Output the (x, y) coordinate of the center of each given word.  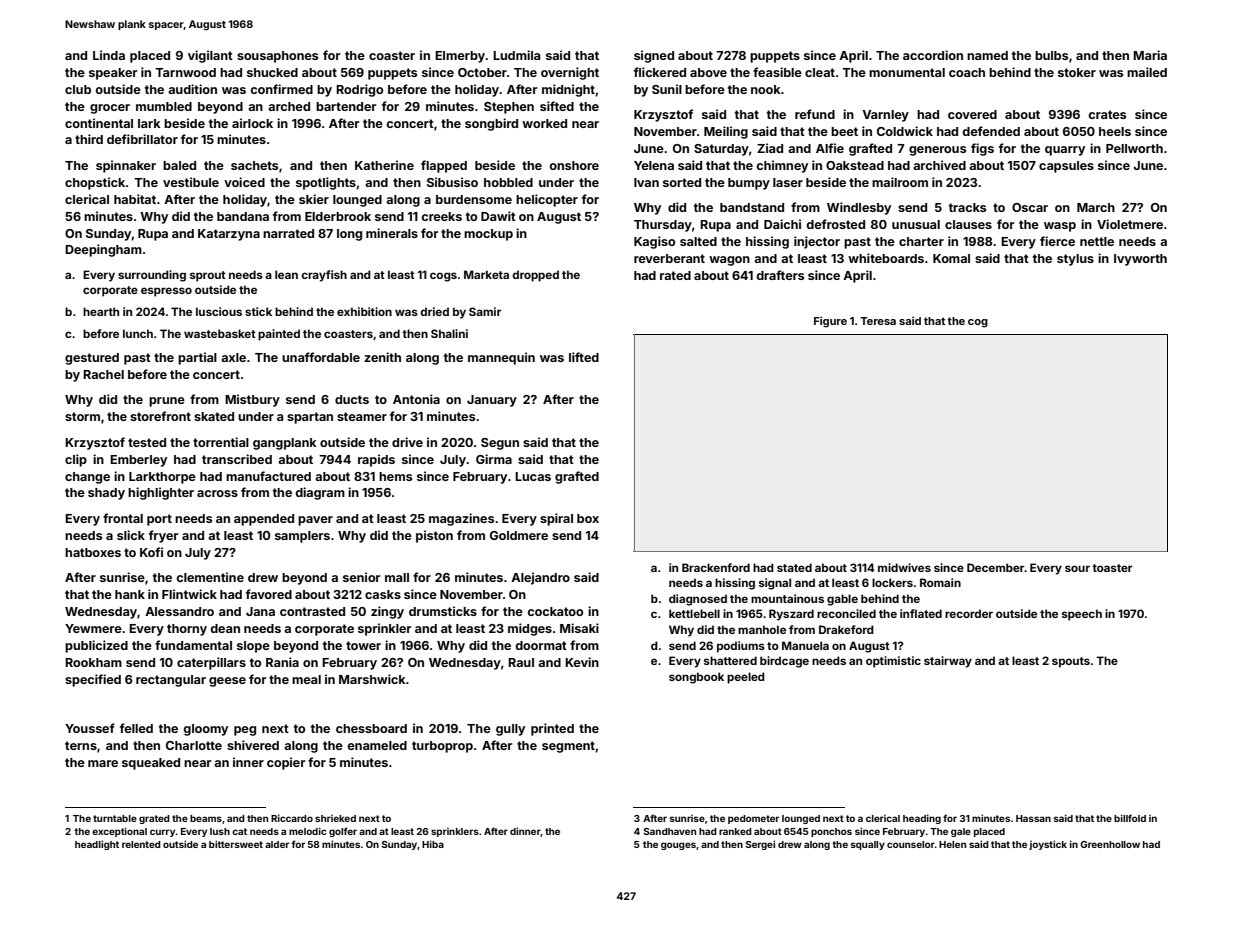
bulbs (1051, 55)
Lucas (533, 476)
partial (197, 358)
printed (552, 729)
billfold (1130, 818)
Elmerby (460, 57)
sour (1077, 568)
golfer (343, 832)
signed (654, 56)
